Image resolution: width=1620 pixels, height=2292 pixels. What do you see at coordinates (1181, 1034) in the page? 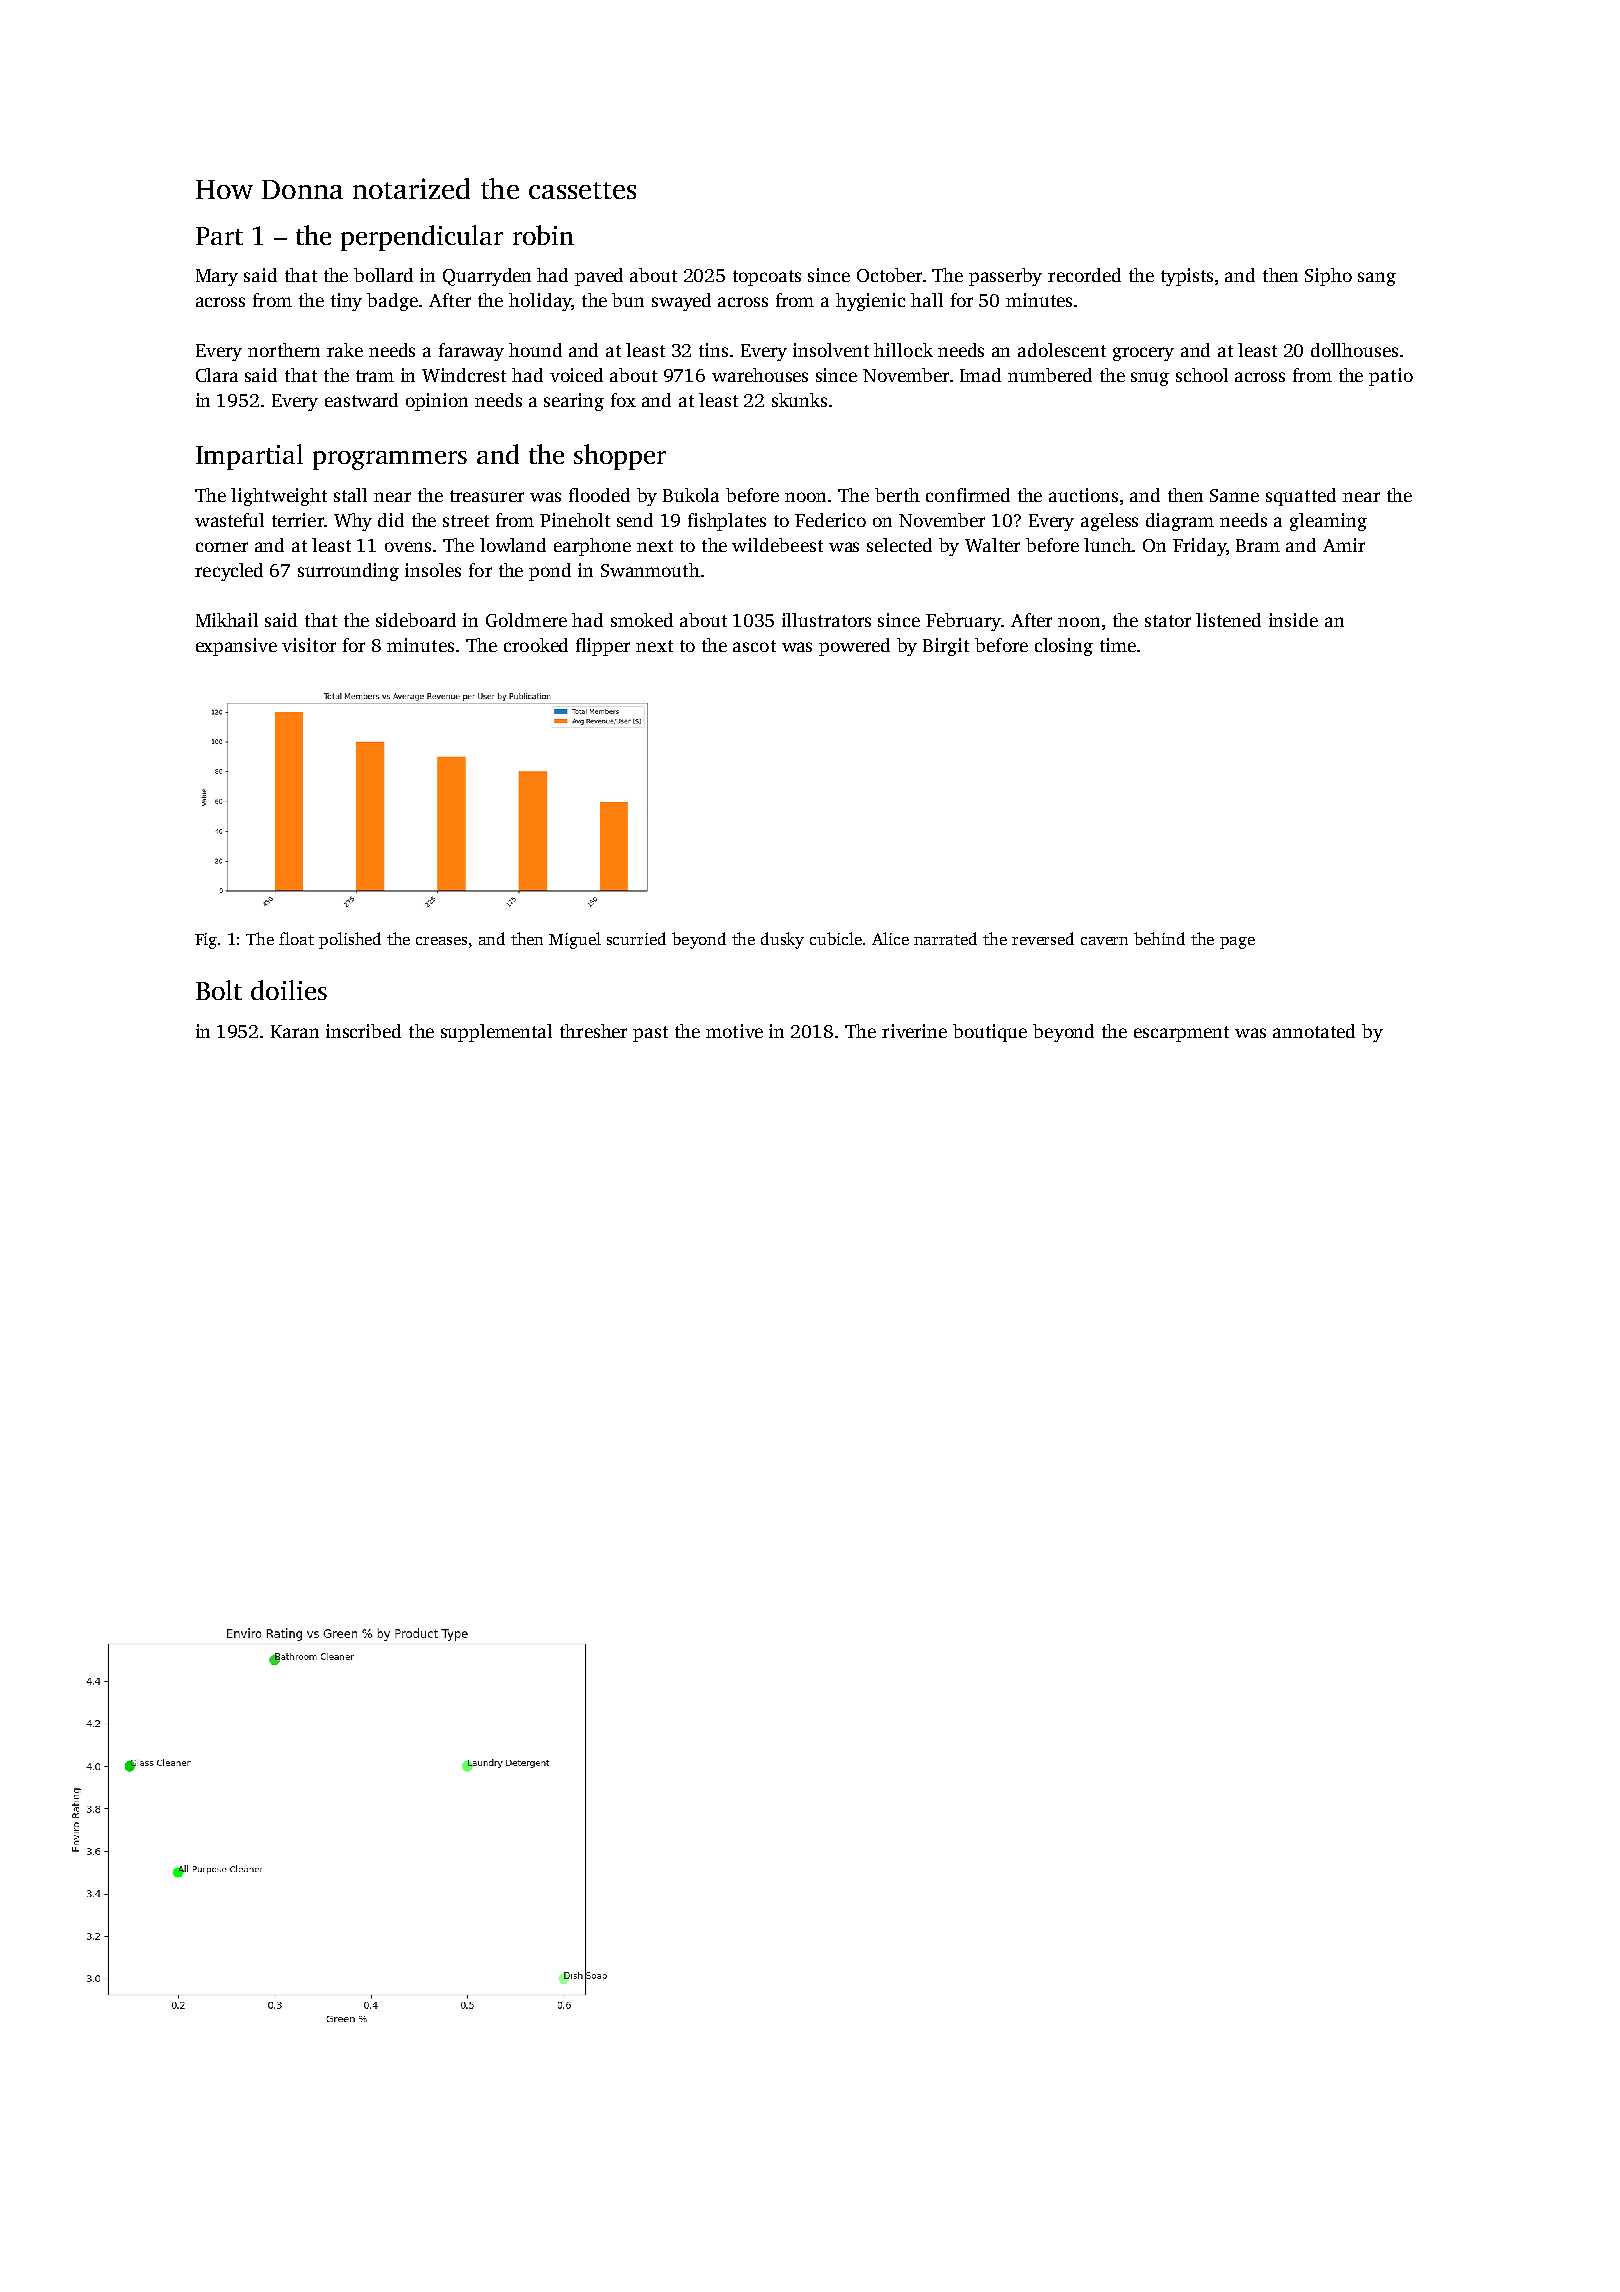
I see `escarpment` at bounding box center [1181, 1034].
